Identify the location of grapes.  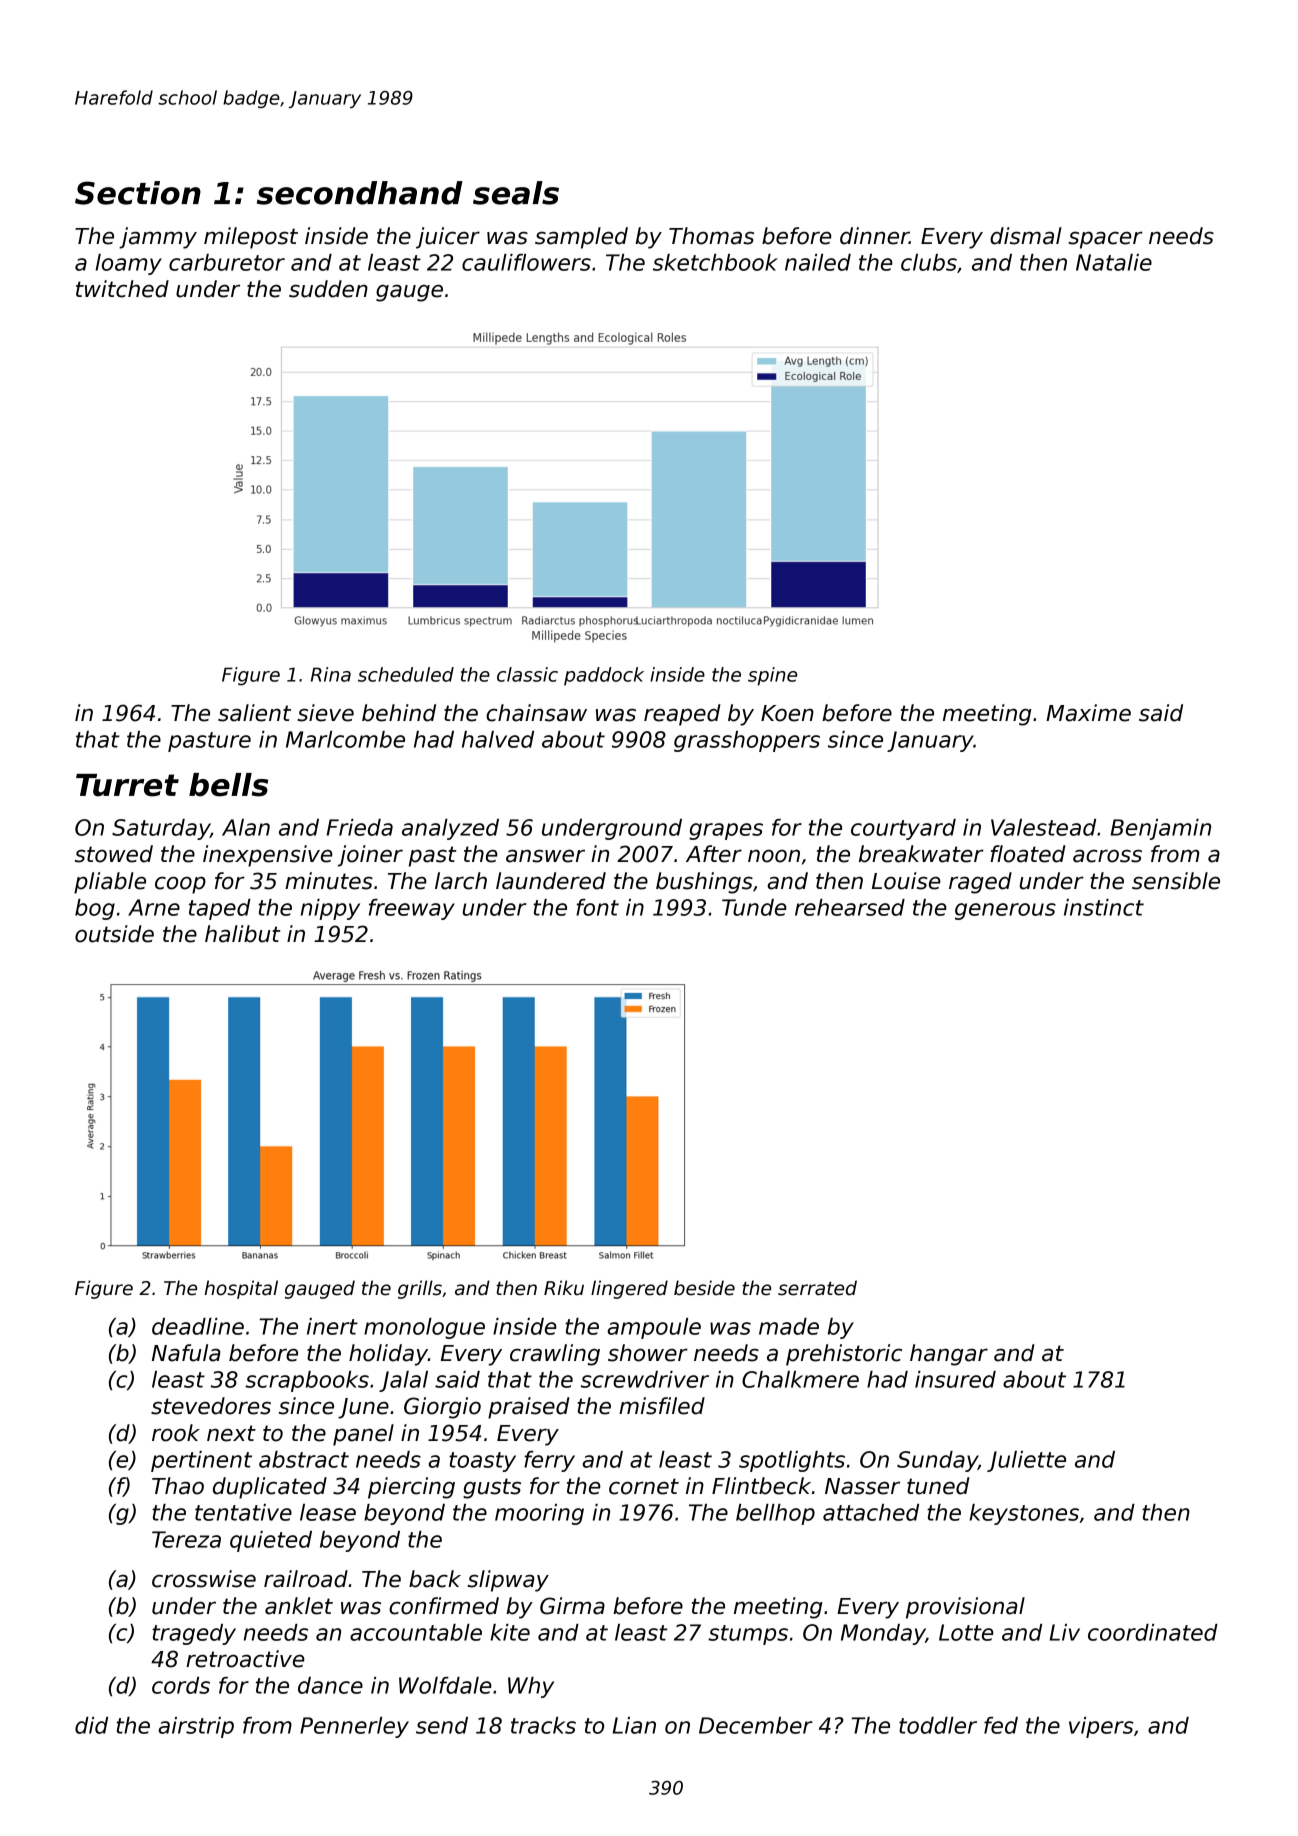
(726, 831).
